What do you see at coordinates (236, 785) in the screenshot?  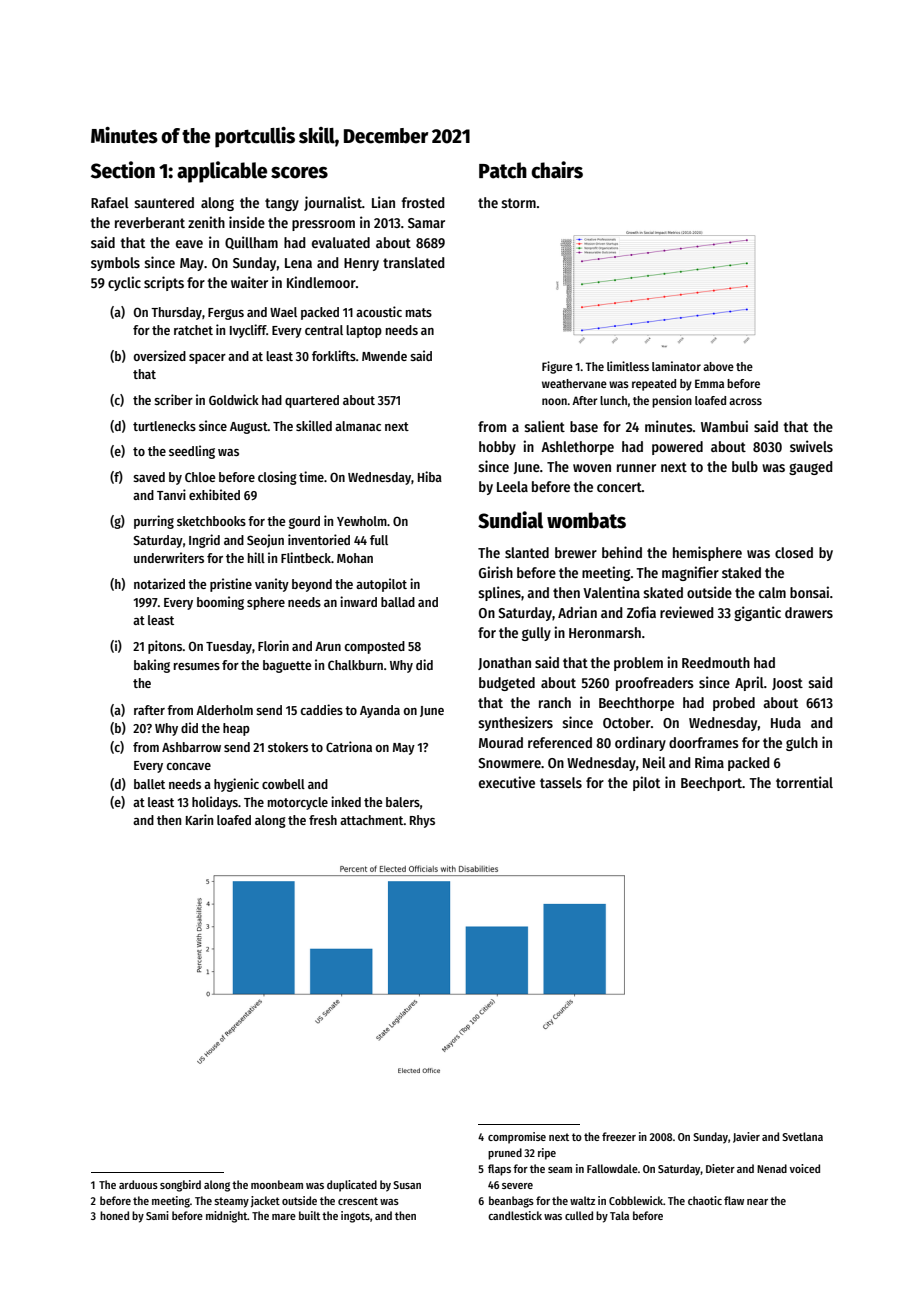 I see `hygienic` at bounding box center [236, 785].
